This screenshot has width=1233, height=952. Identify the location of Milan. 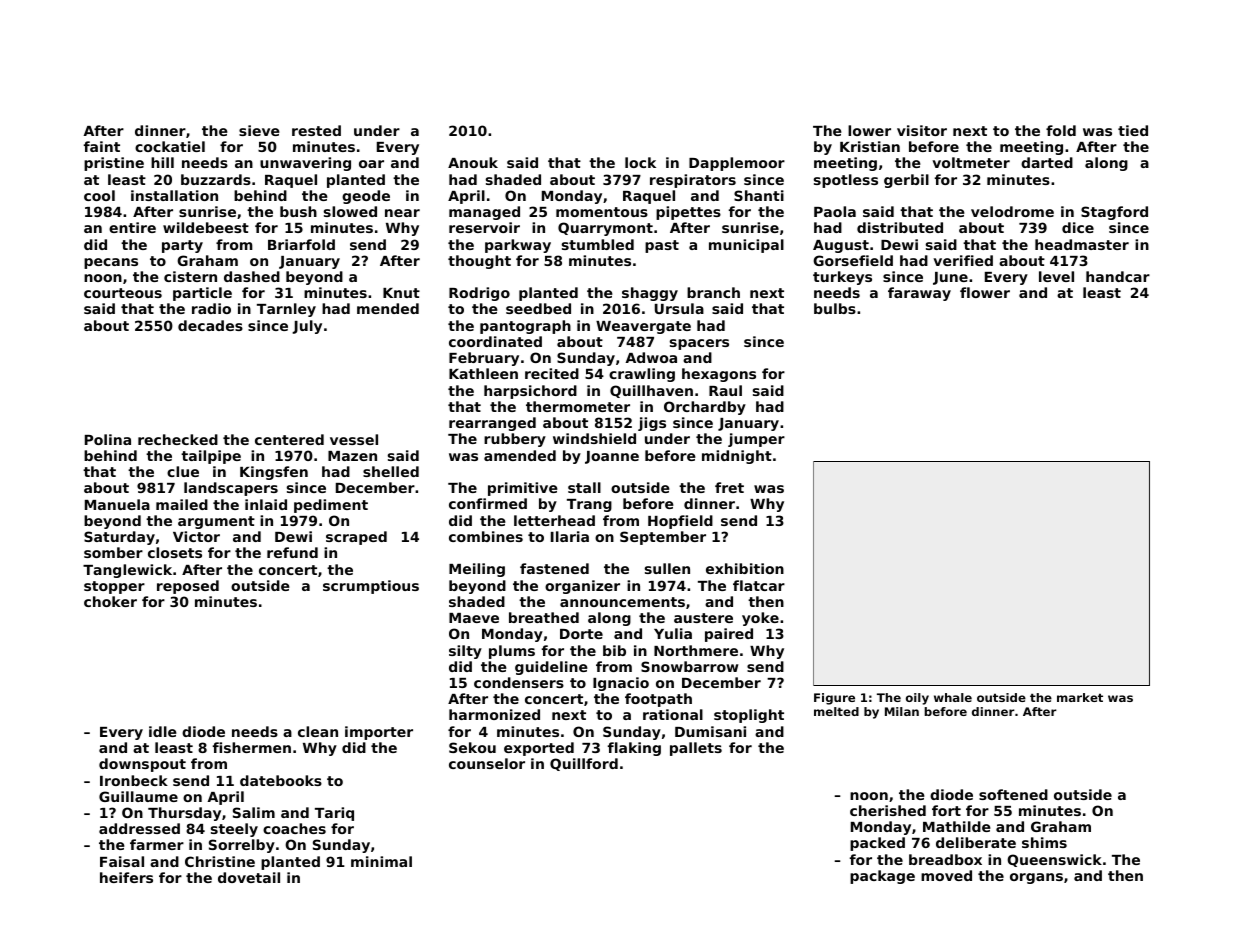
(902, 711).
